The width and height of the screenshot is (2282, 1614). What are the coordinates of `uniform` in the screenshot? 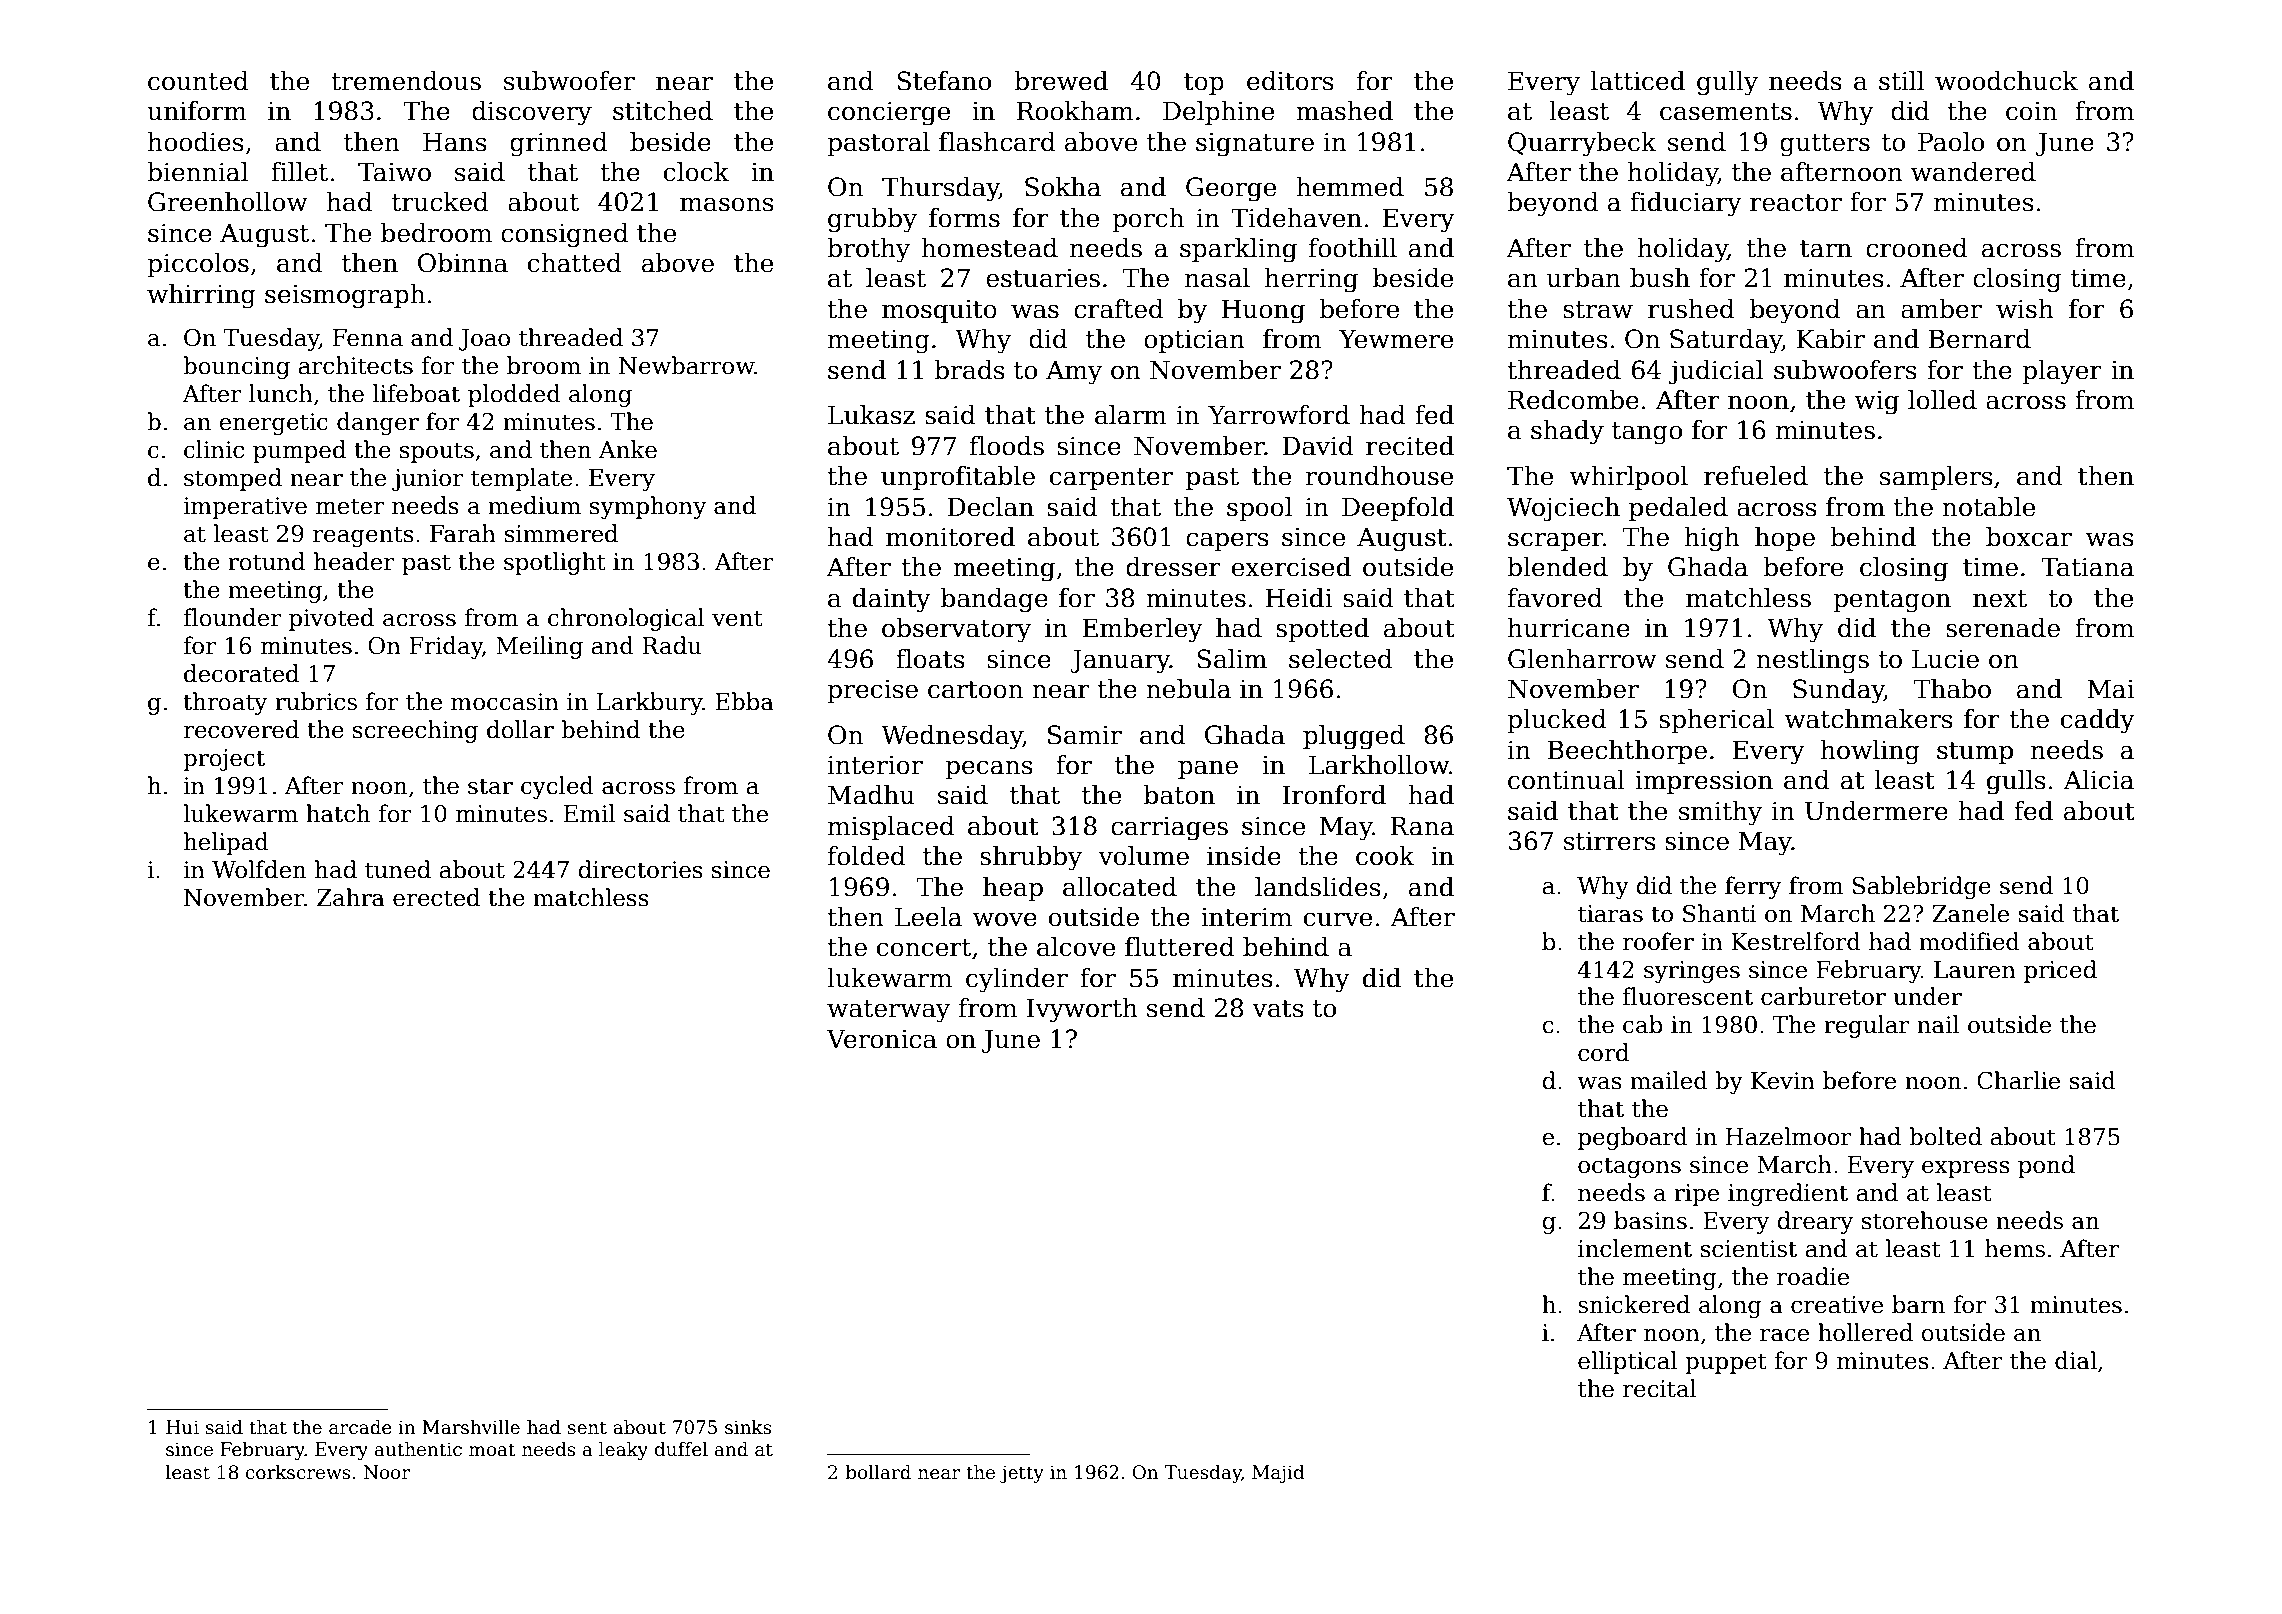 It's located at (197, 111).
